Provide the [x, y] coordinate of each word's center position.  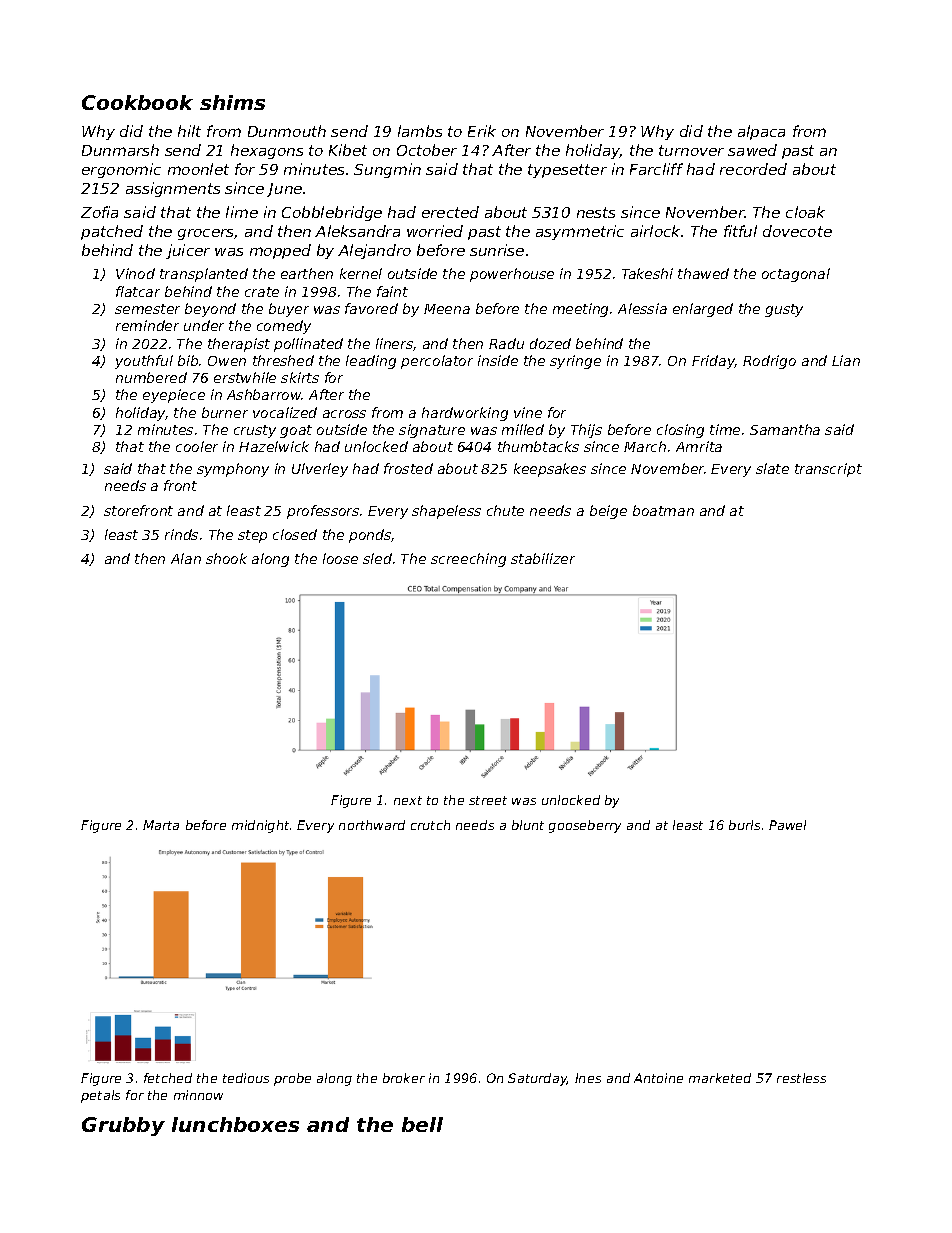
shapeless [446, 512]
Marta [161, 825]
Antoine [658, 1078]
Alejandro [374, 251]
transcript [828, 470]
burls [744, 825]
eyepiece [174, 396]
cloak [805, 212]
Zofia [99, 212]
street [488, 800]
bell [422, 1124]
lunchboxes [235, 1124]
